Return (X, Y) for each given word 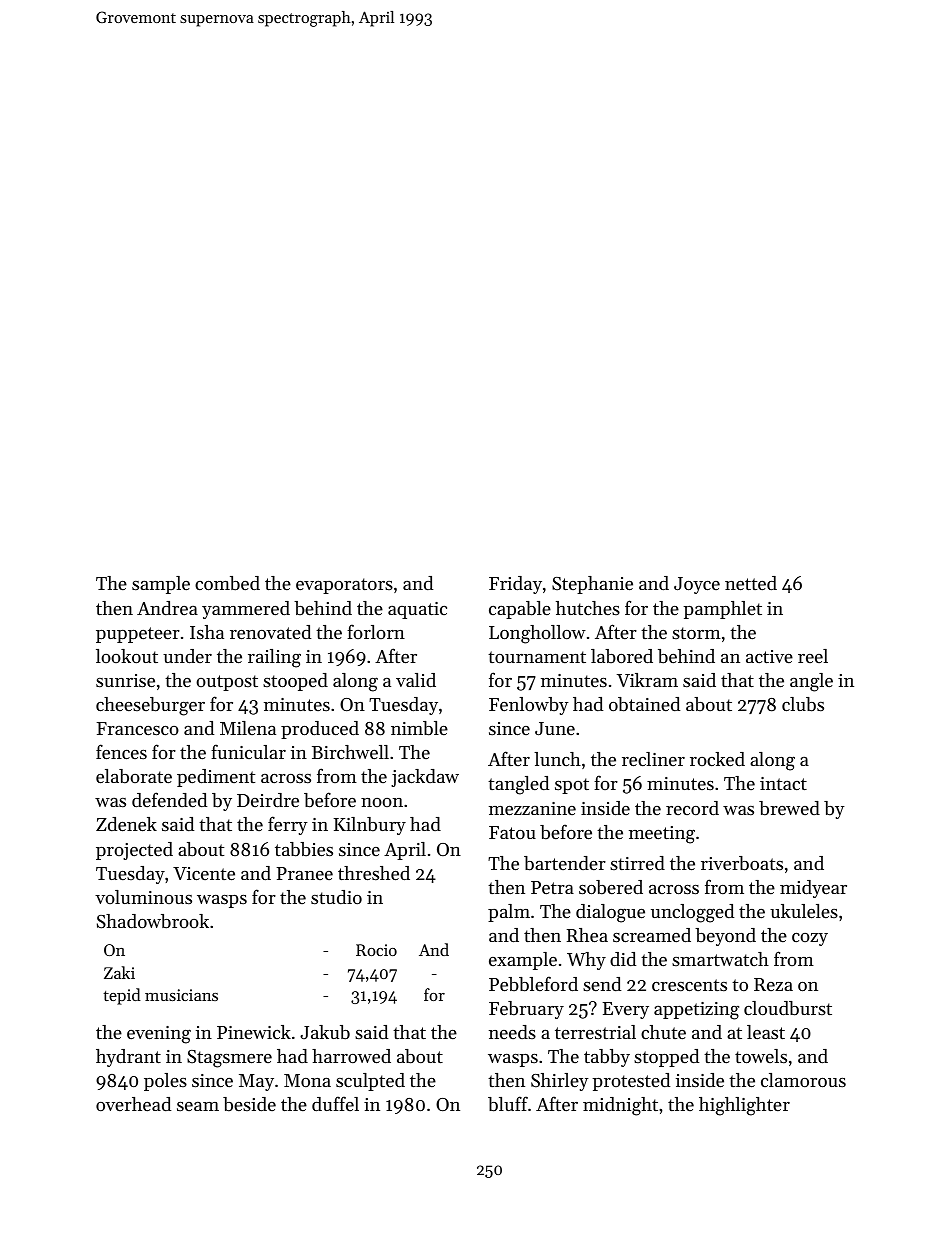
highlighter (744, 1106)
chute (663, 1032)
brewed (789, 808)
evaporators (344, 586)
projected (134, 851)
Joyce (697, 585)
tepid (122, 996)
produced (320, 730)
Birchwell (350, 752)
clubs (803, 704)
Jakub (325, 1032)
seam (198, 1106)
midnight (620, 1106)
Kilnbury (370, 826)
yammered (246, 610)
